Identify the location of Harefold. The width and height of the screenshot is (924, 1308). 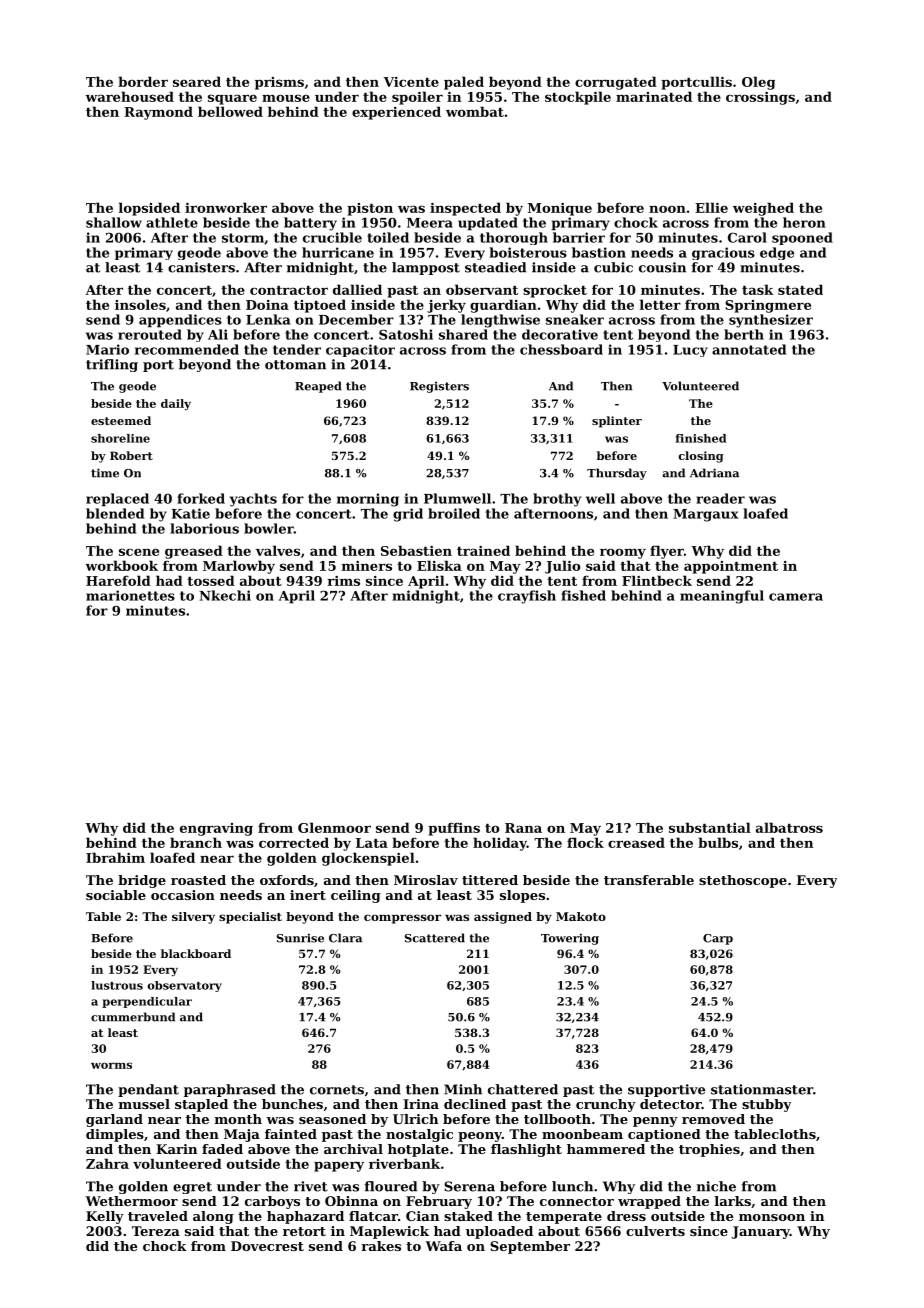
(118, 580).
